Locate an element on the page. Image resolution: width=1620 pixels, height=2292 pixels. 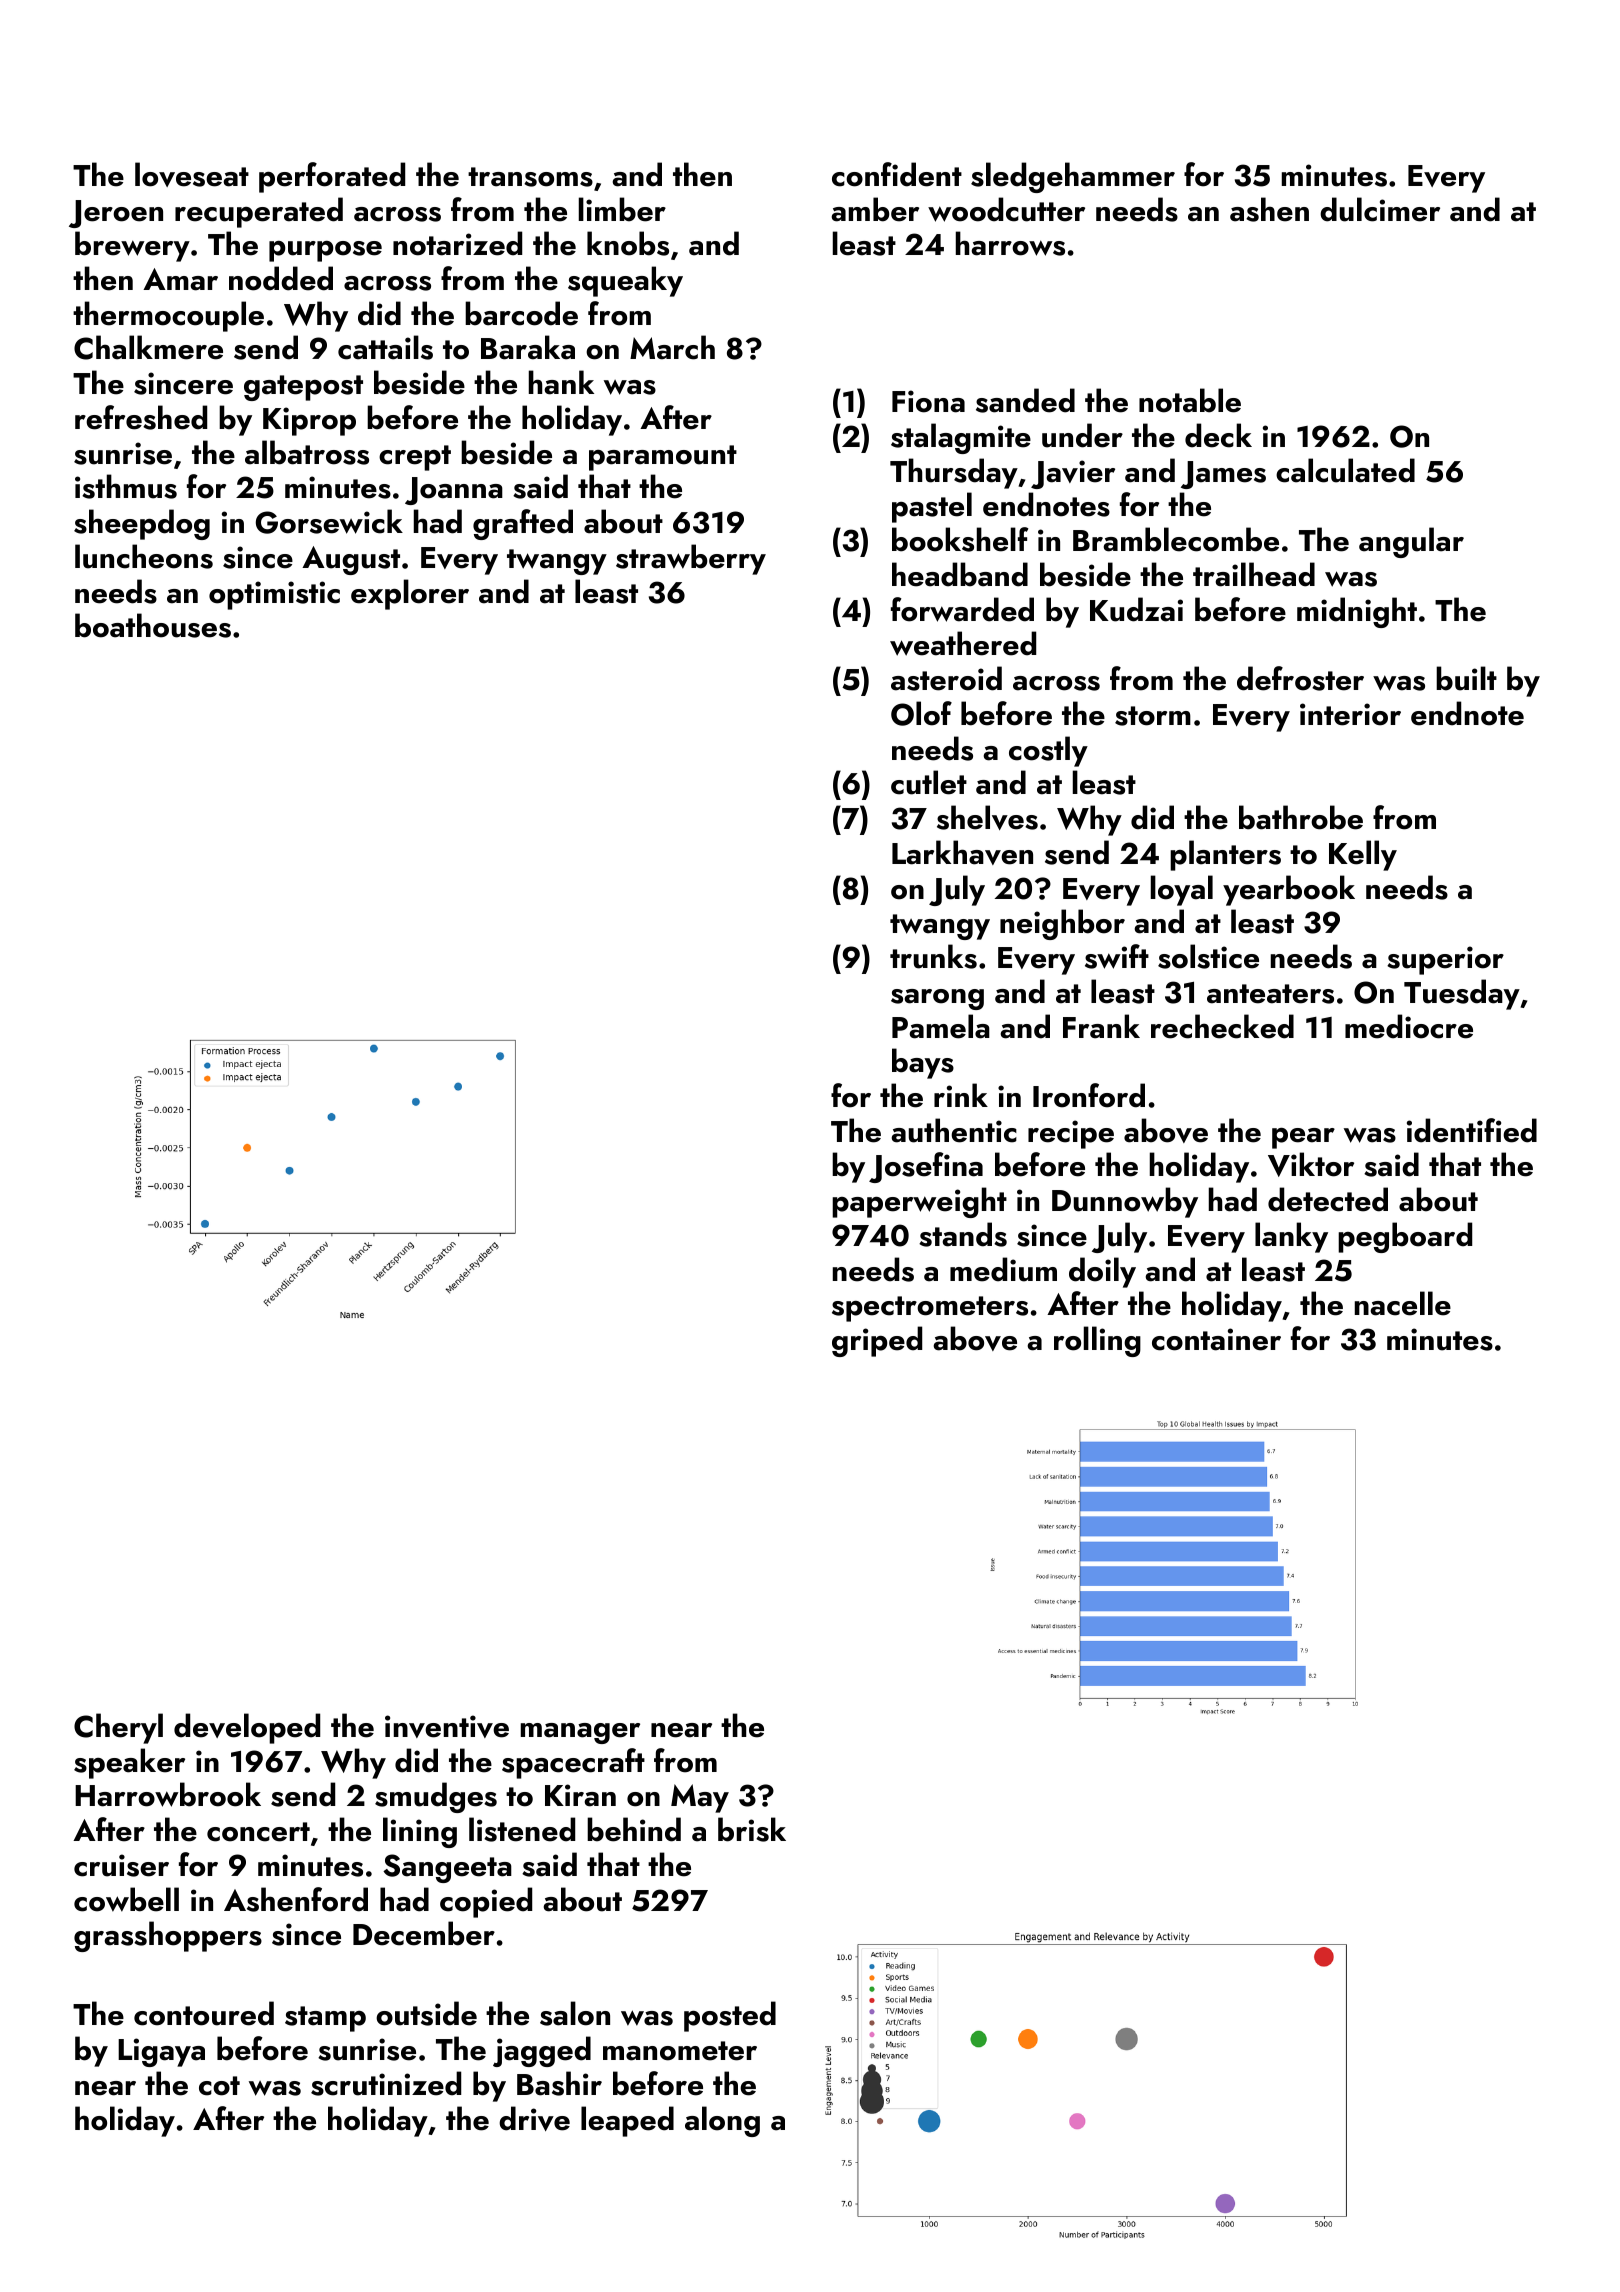
strawberry is located at coordinates (691, 559).
